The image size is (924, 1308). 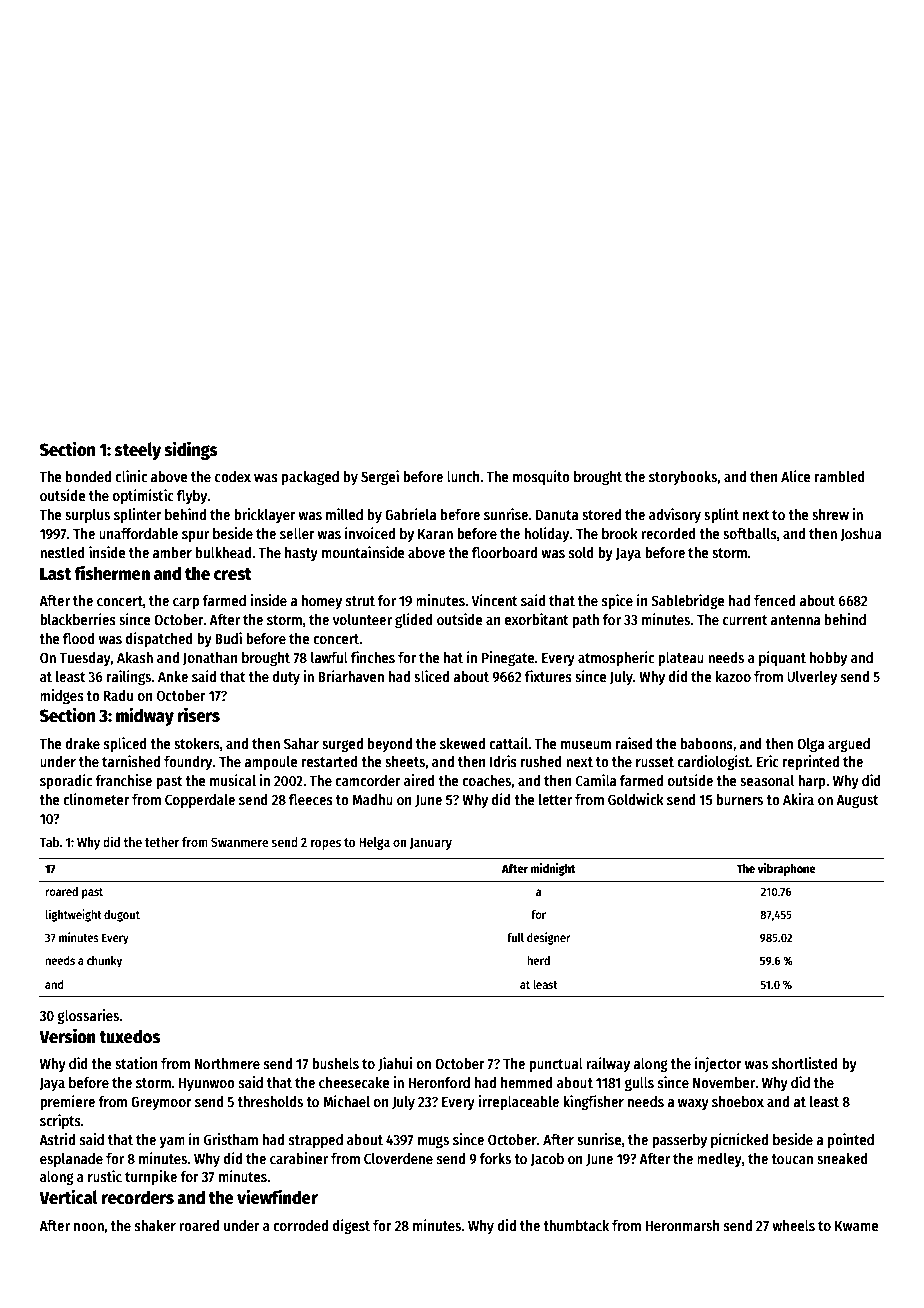 I want to click on digest, so click(x=351, y=1226).
